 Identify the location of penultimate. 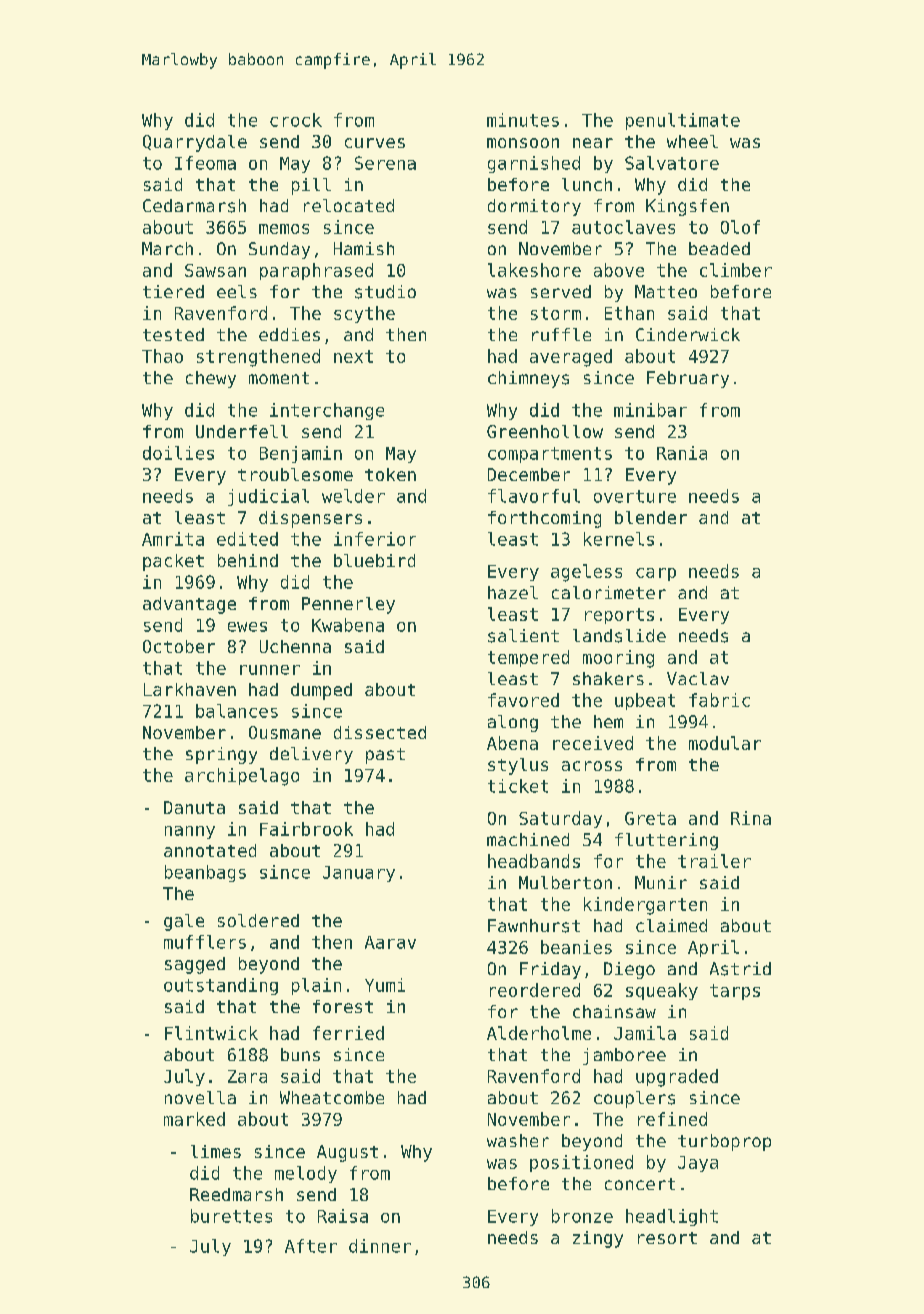
(683, 121).
